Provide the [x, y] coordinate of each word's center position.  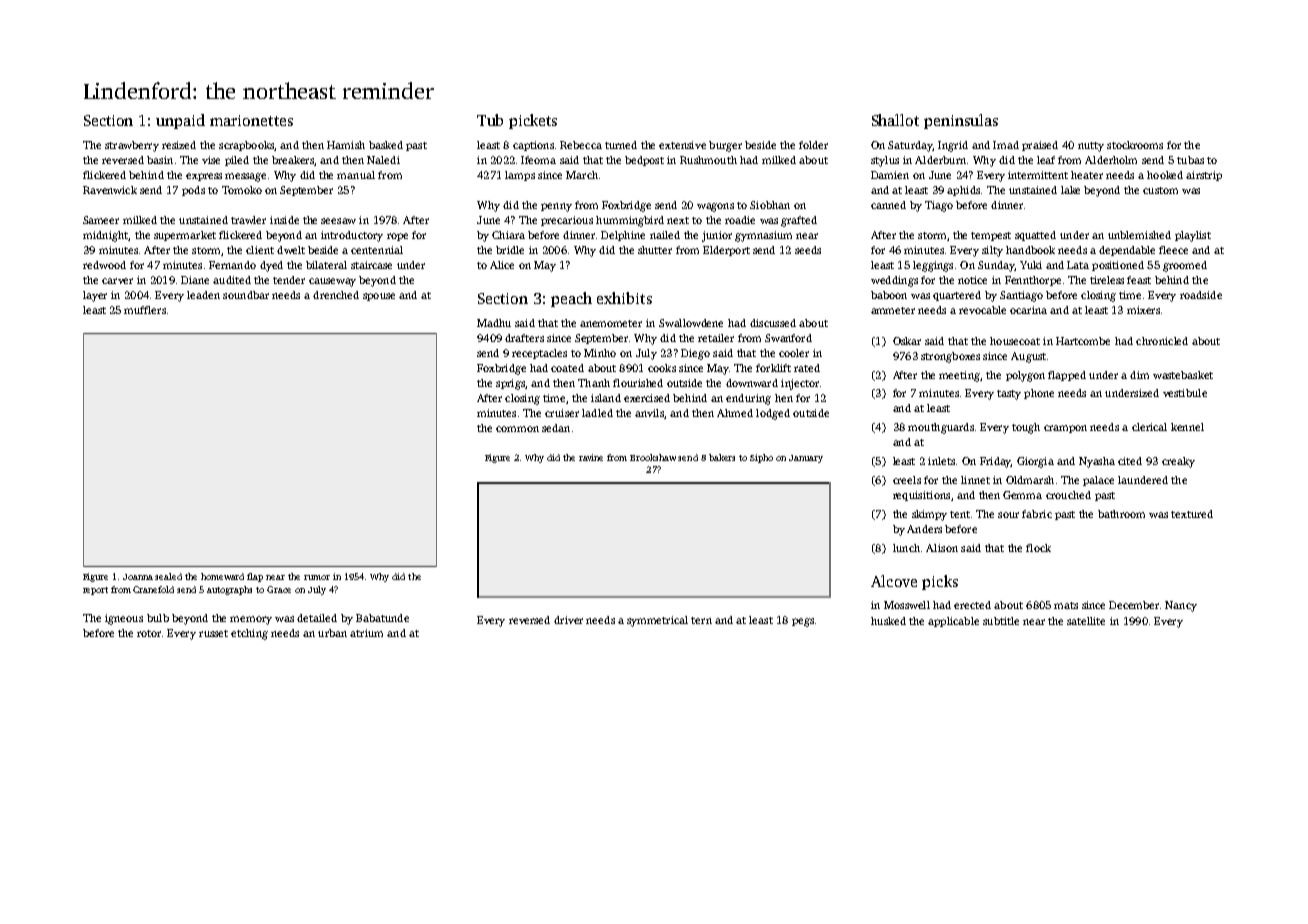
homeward [222, 576]
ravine [591, 457]
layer [95, 296]
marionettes [251, 120]
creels [907, 480]
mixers [1143, 310]
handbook [1030, 250]
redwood [104, 265]
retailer [716, 338]
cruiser [562, 413]
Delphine [623, 236]
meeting [959, 376]
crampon [1065, 429]
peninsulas [961, 121]
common [517, 429]
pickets [533, 121]
